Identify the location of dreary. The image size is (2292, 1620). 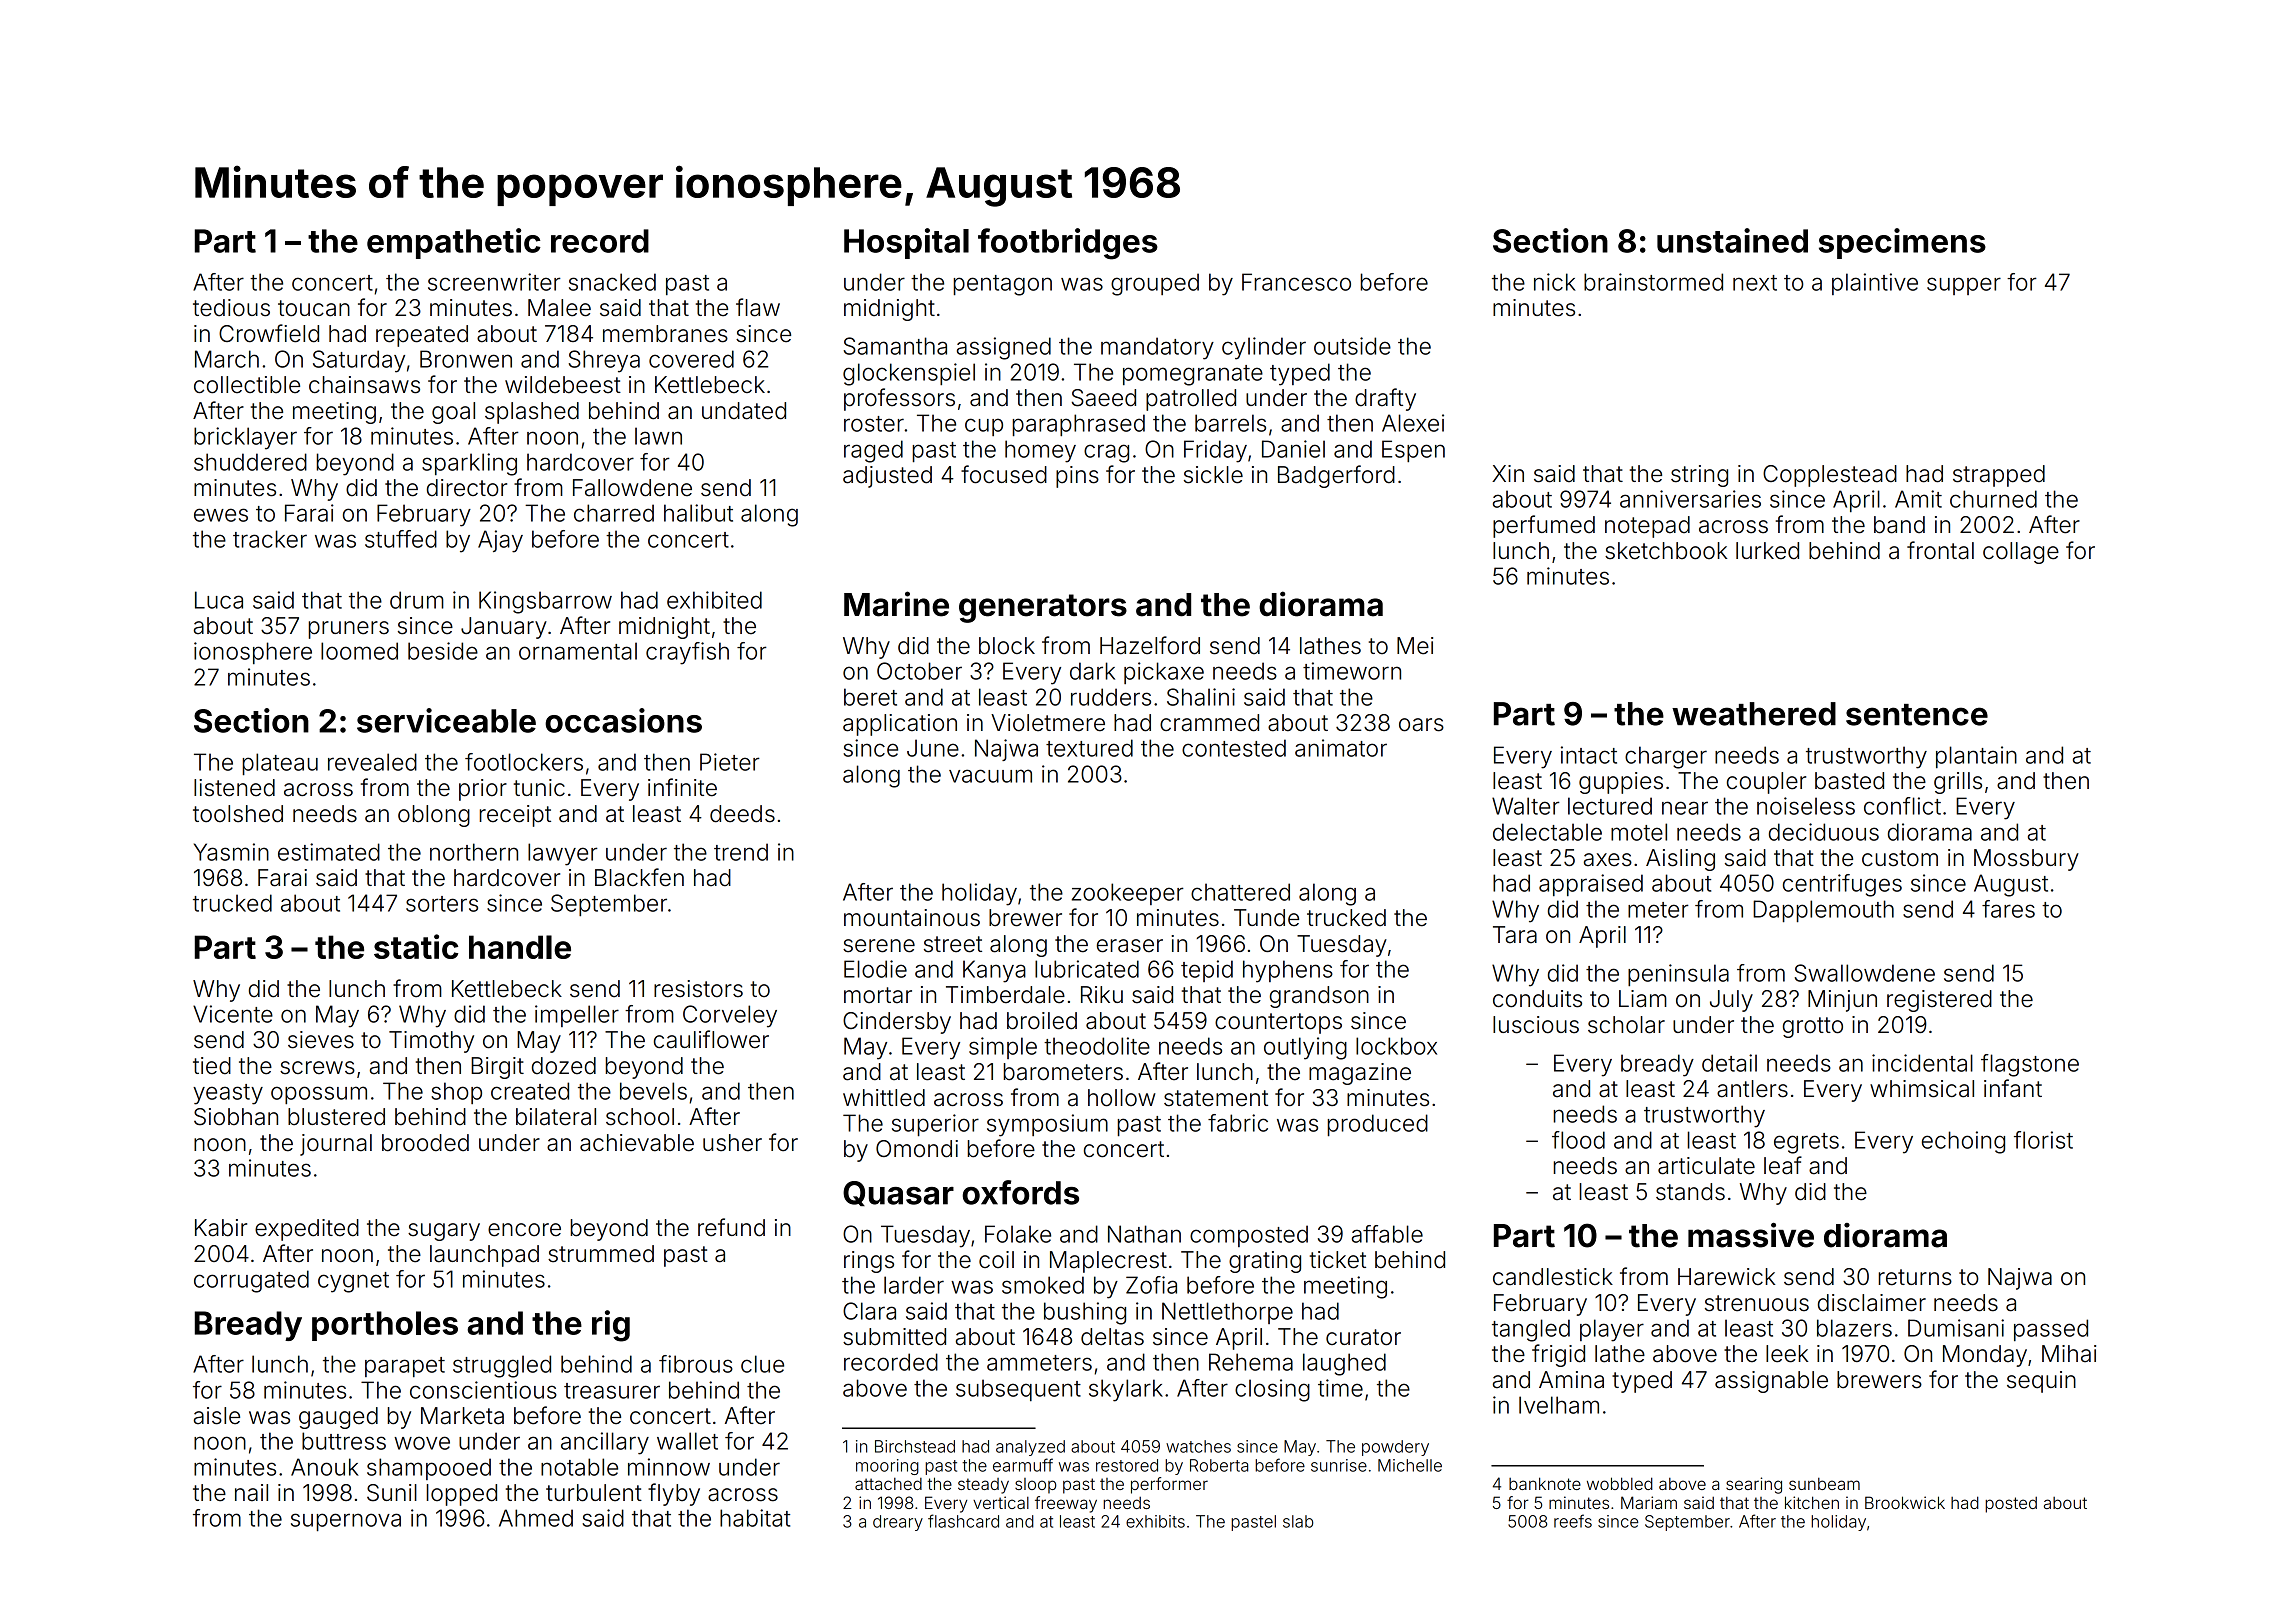
(898, 1523).
